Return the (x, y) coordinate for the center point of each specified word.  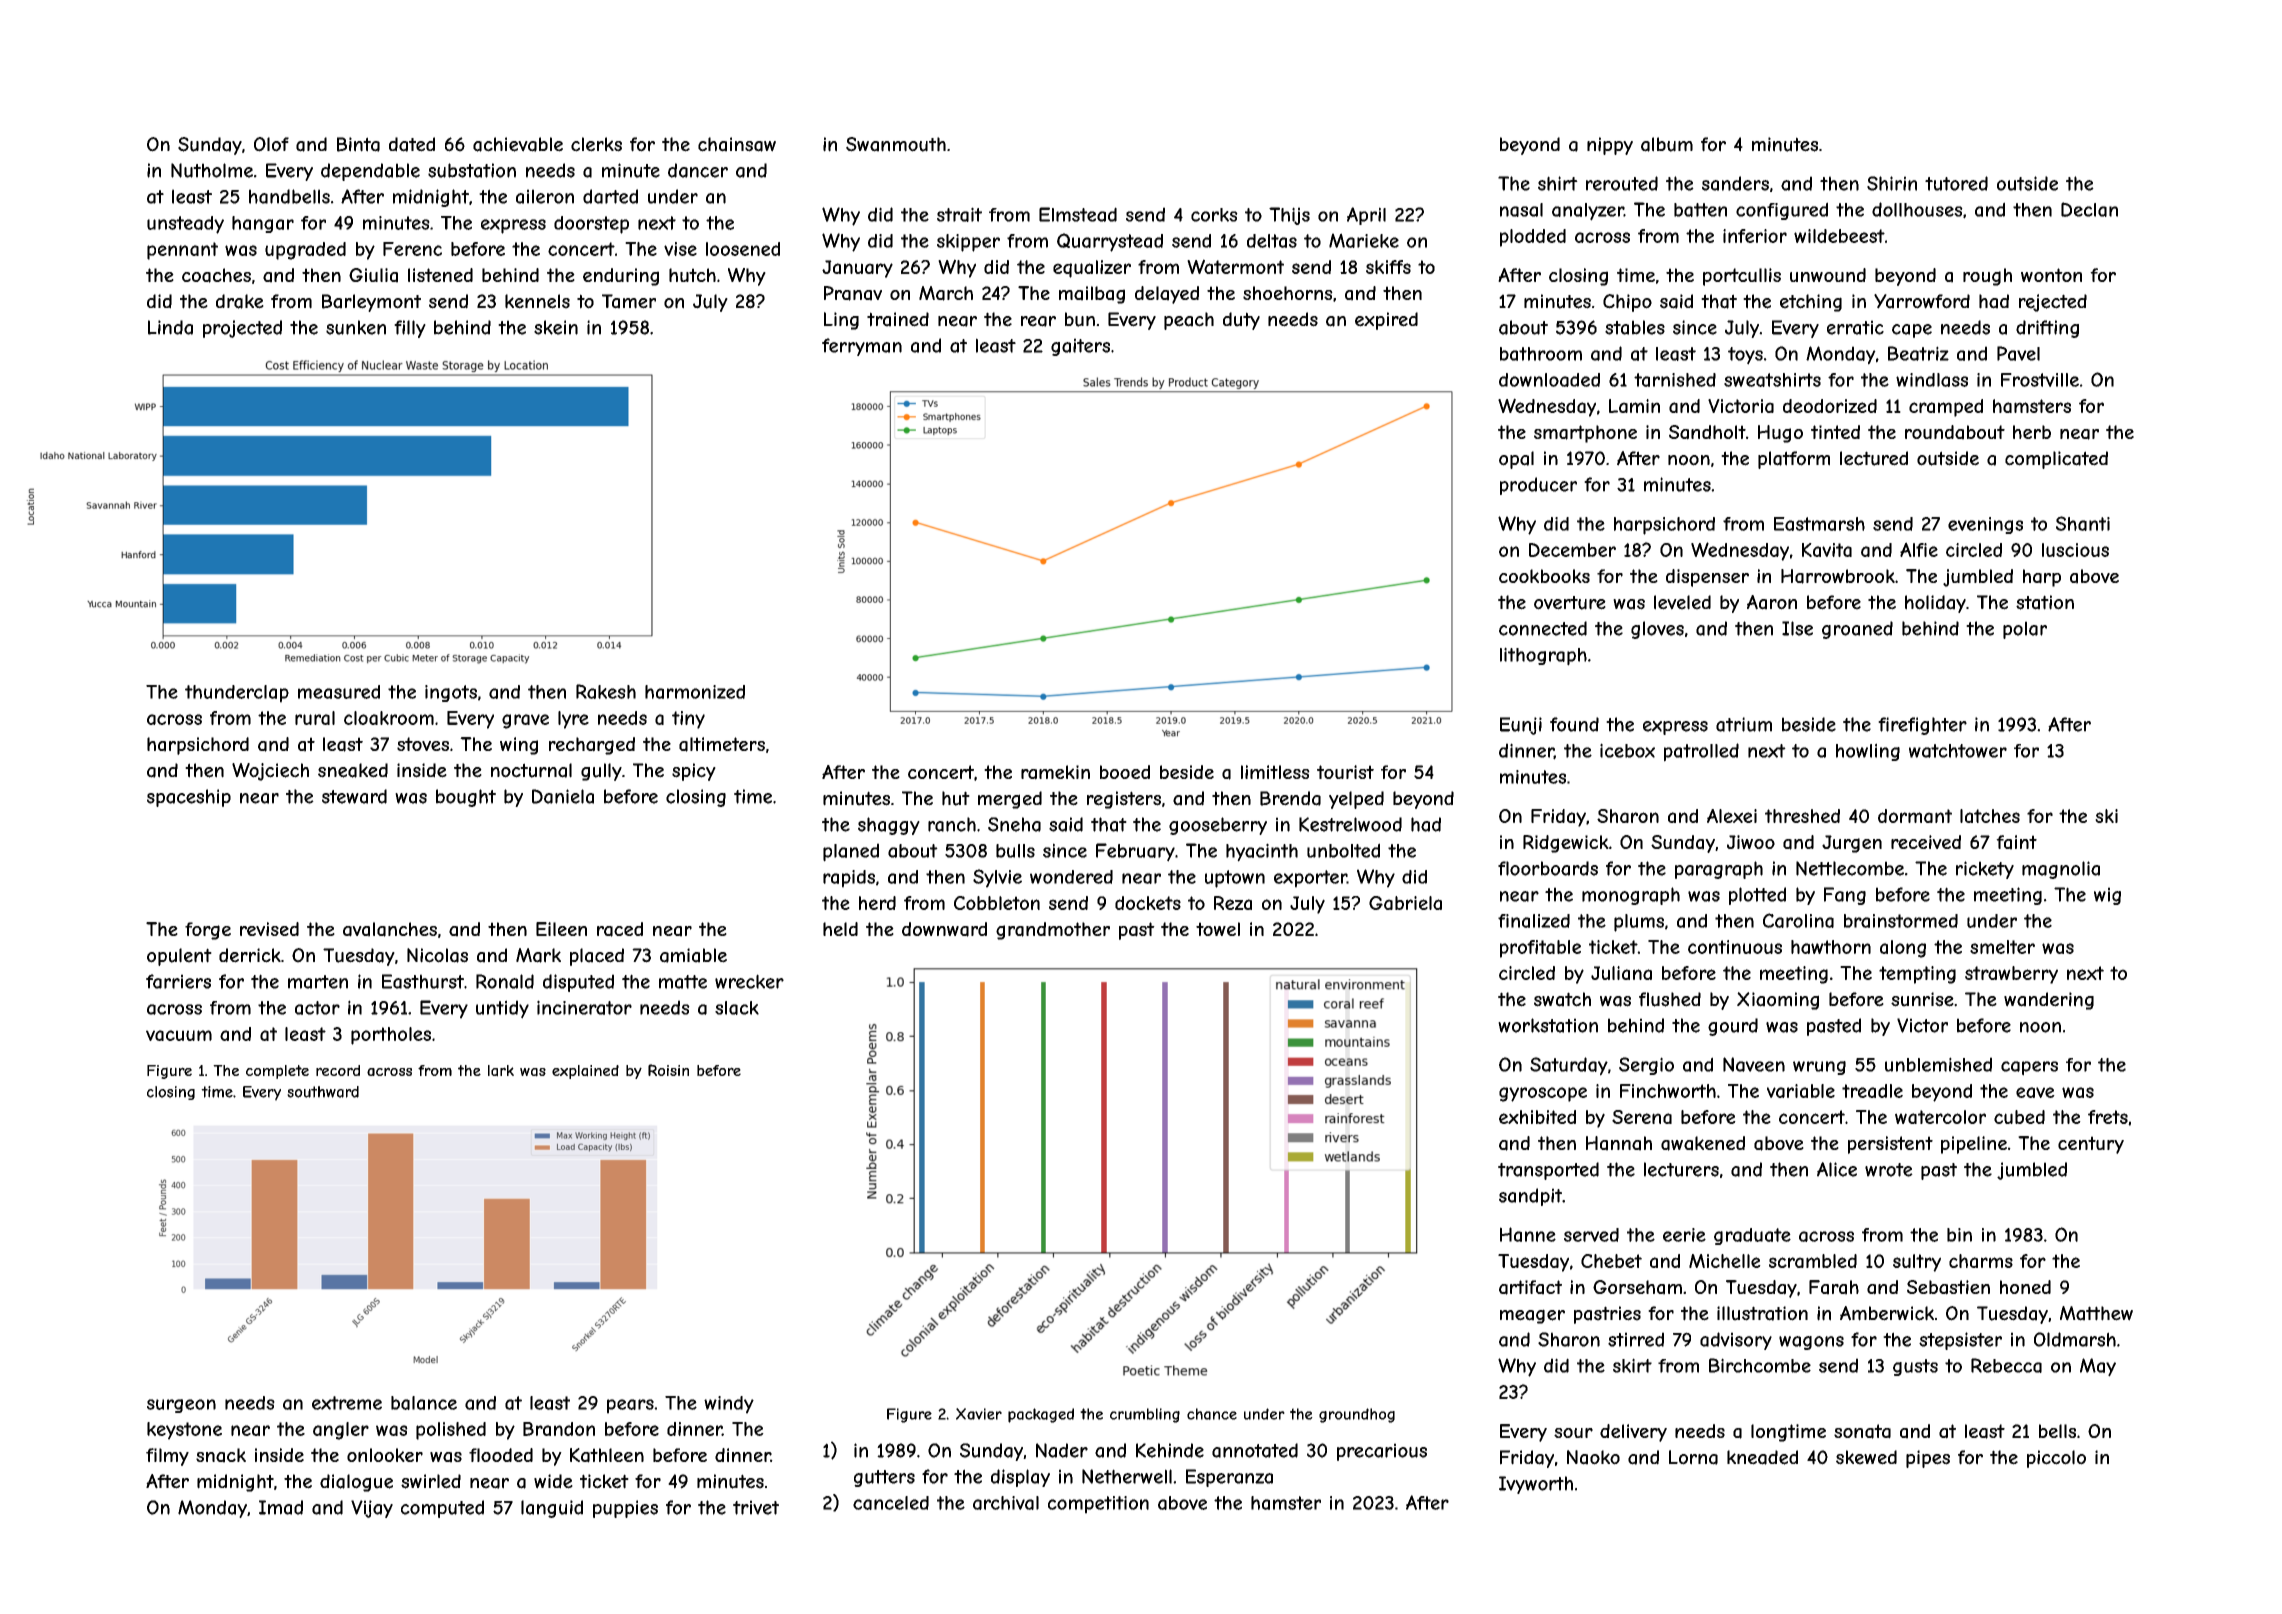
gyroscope (1543, 1094)
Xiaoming (1778, 1001)
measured (339, 692)
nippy (1610, 146)
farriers (178, 981)
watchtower (1958, 751)
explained (585, 1072)
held (840, 929)
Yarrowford (1922, 301)
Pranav (853, 293)
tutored (1956, 183)
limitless (1275, 772)
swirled (431, 1481)
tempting (1917, 975)
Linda (170, 327)
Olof (271, 144)
